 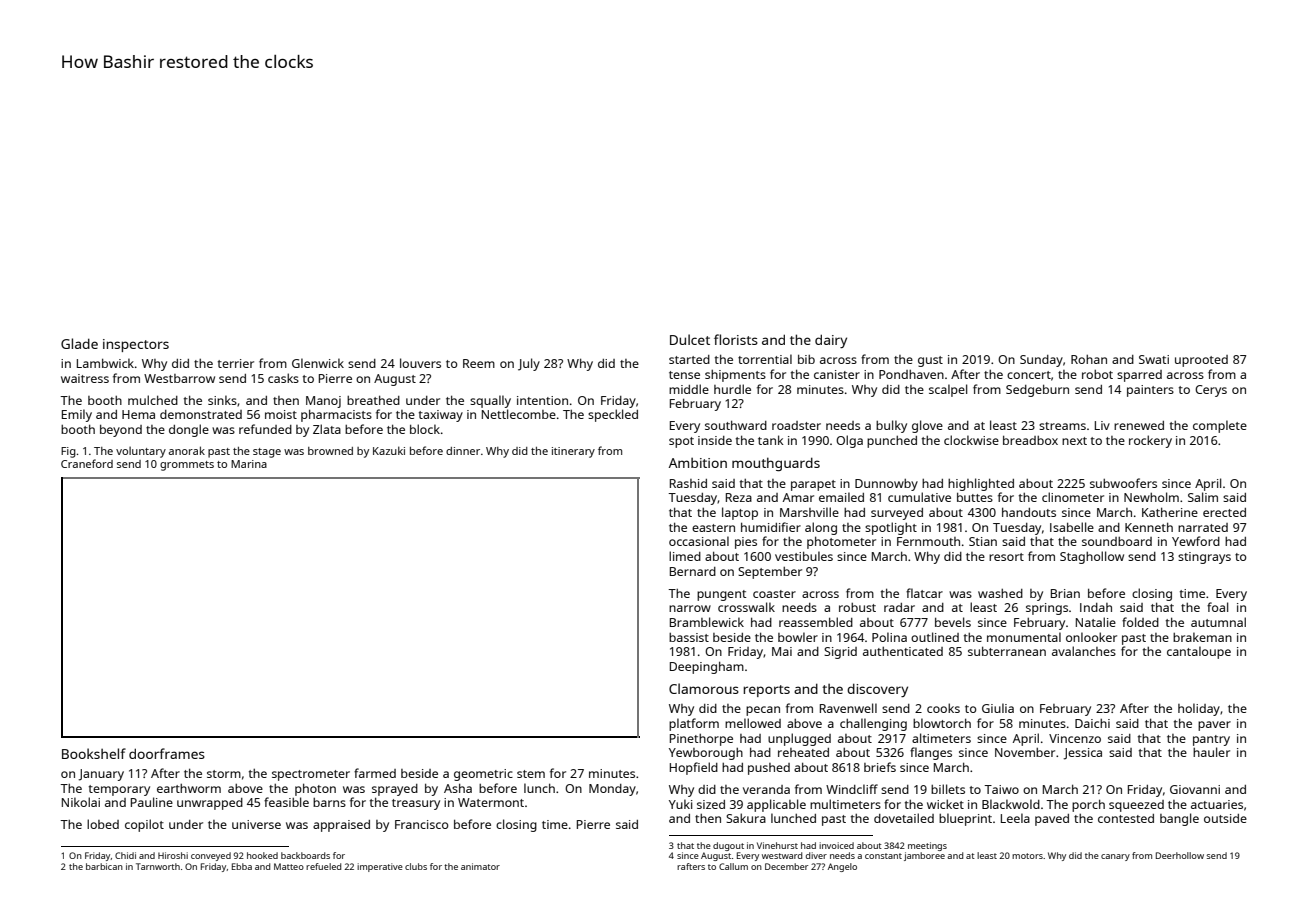 I want to click on mouthguards, so click(x=776, y=464).
